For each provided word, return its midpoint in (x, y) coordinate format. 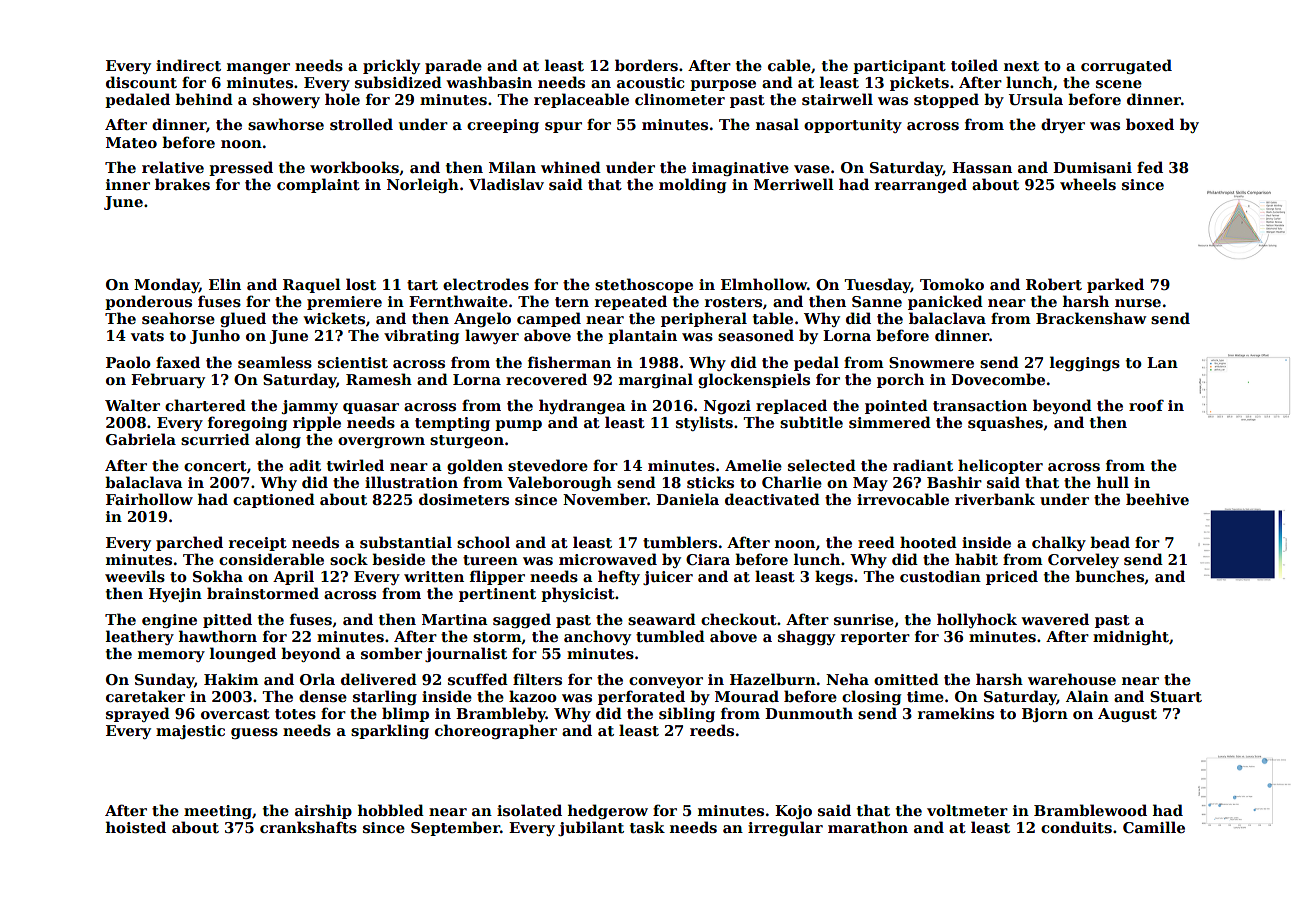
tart (422, 285)
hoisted (136, 827)
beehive (1157, 499)
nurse (1138, 303)
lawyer (492, 336)
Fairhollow (149, 499)
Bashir (954, 482)
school (483, 542)
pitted (227, 620)
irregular (785, 828)
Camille (1154, 827)
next (1021, 66)
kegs (834, 577)
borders (646, 65)
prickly (391, 66)
